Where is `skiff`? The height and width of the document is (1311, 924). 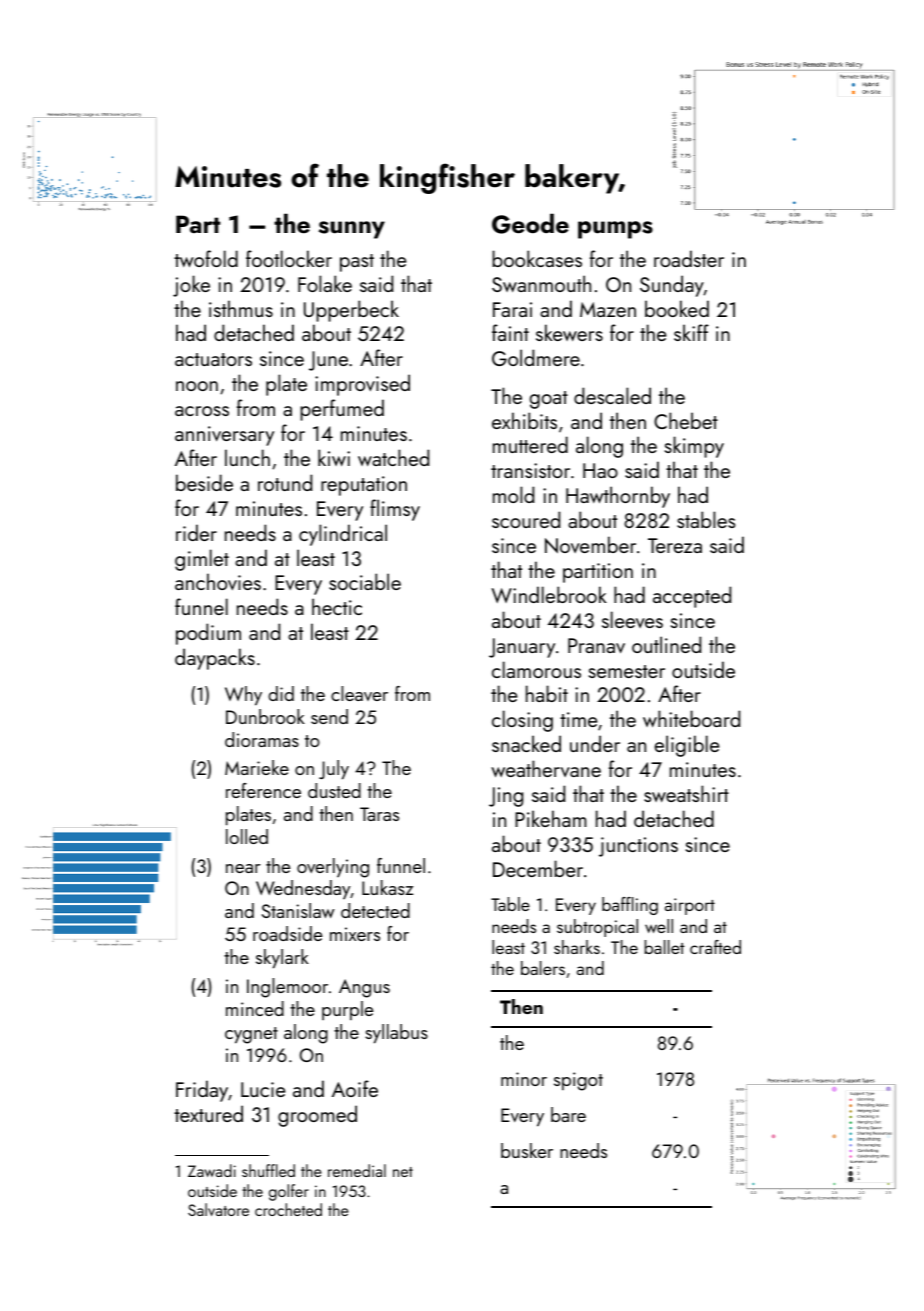
skiff is located at coordinates (691, 332).
